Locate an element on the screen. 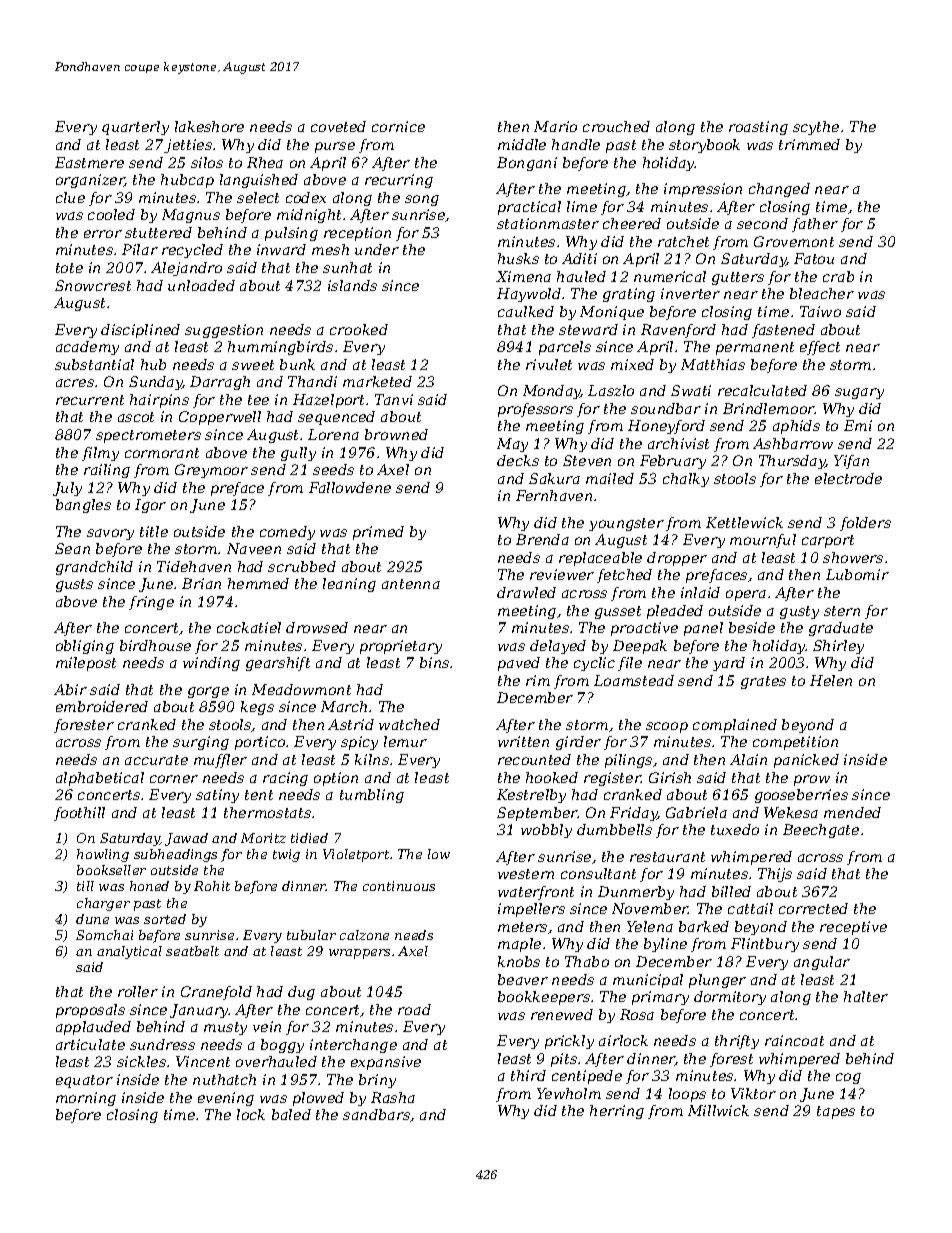  Mario is located at coordinates (555, 126).
